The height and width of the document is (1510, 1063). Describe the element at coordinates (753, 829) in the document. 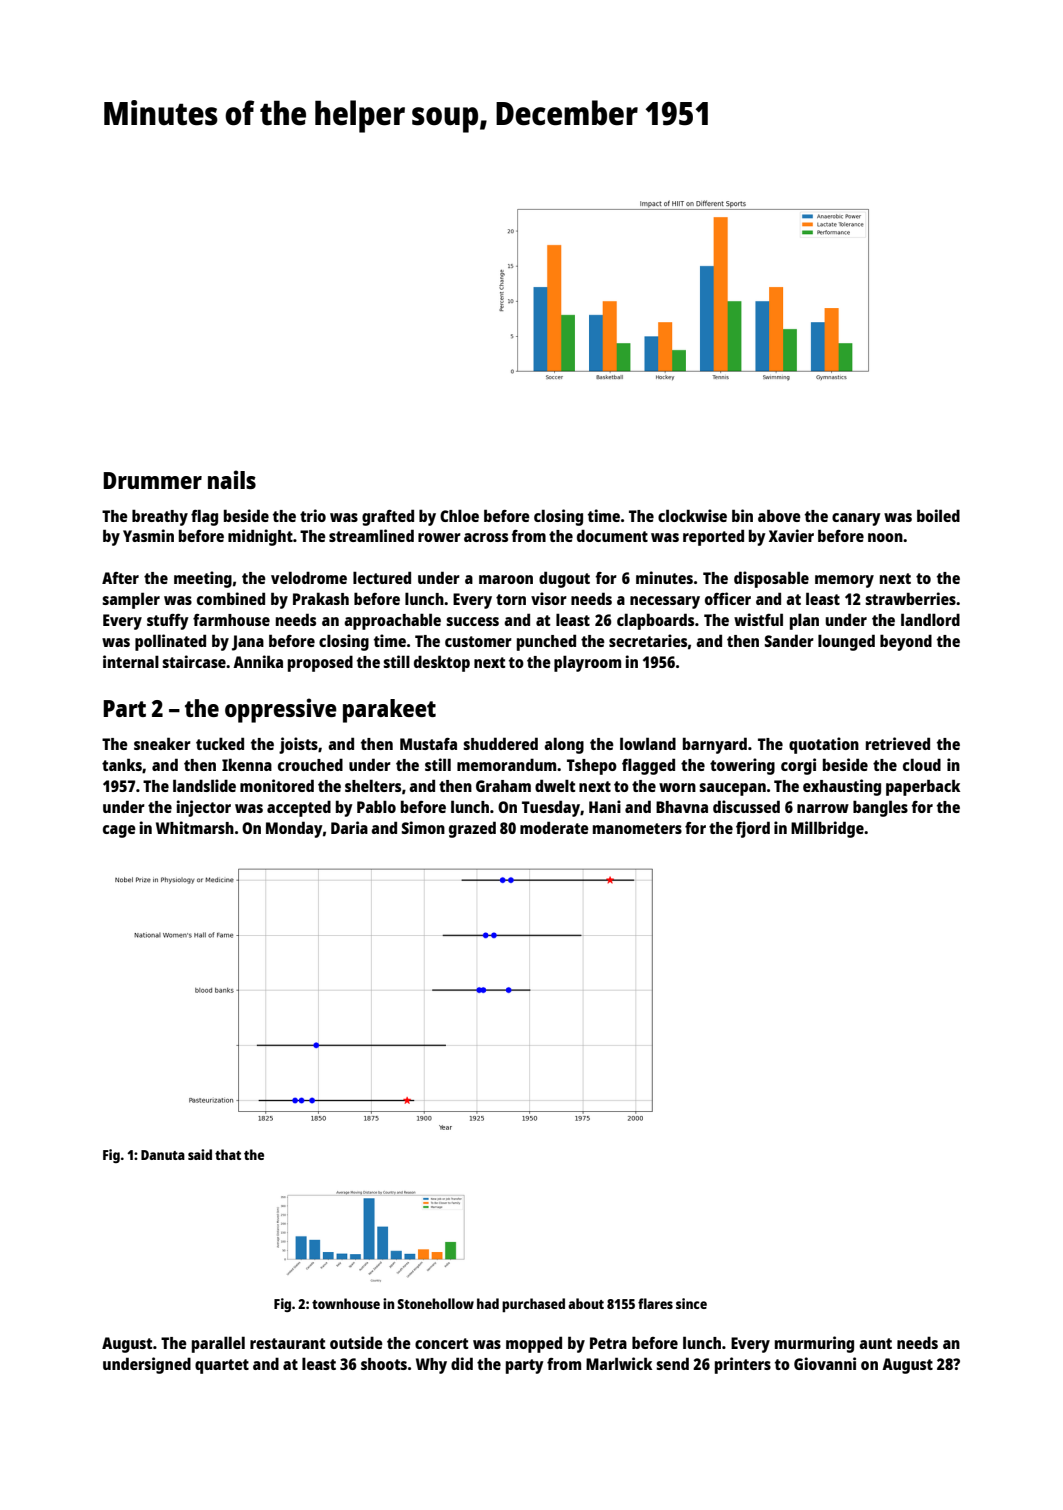

I see `fjord` at that location.
